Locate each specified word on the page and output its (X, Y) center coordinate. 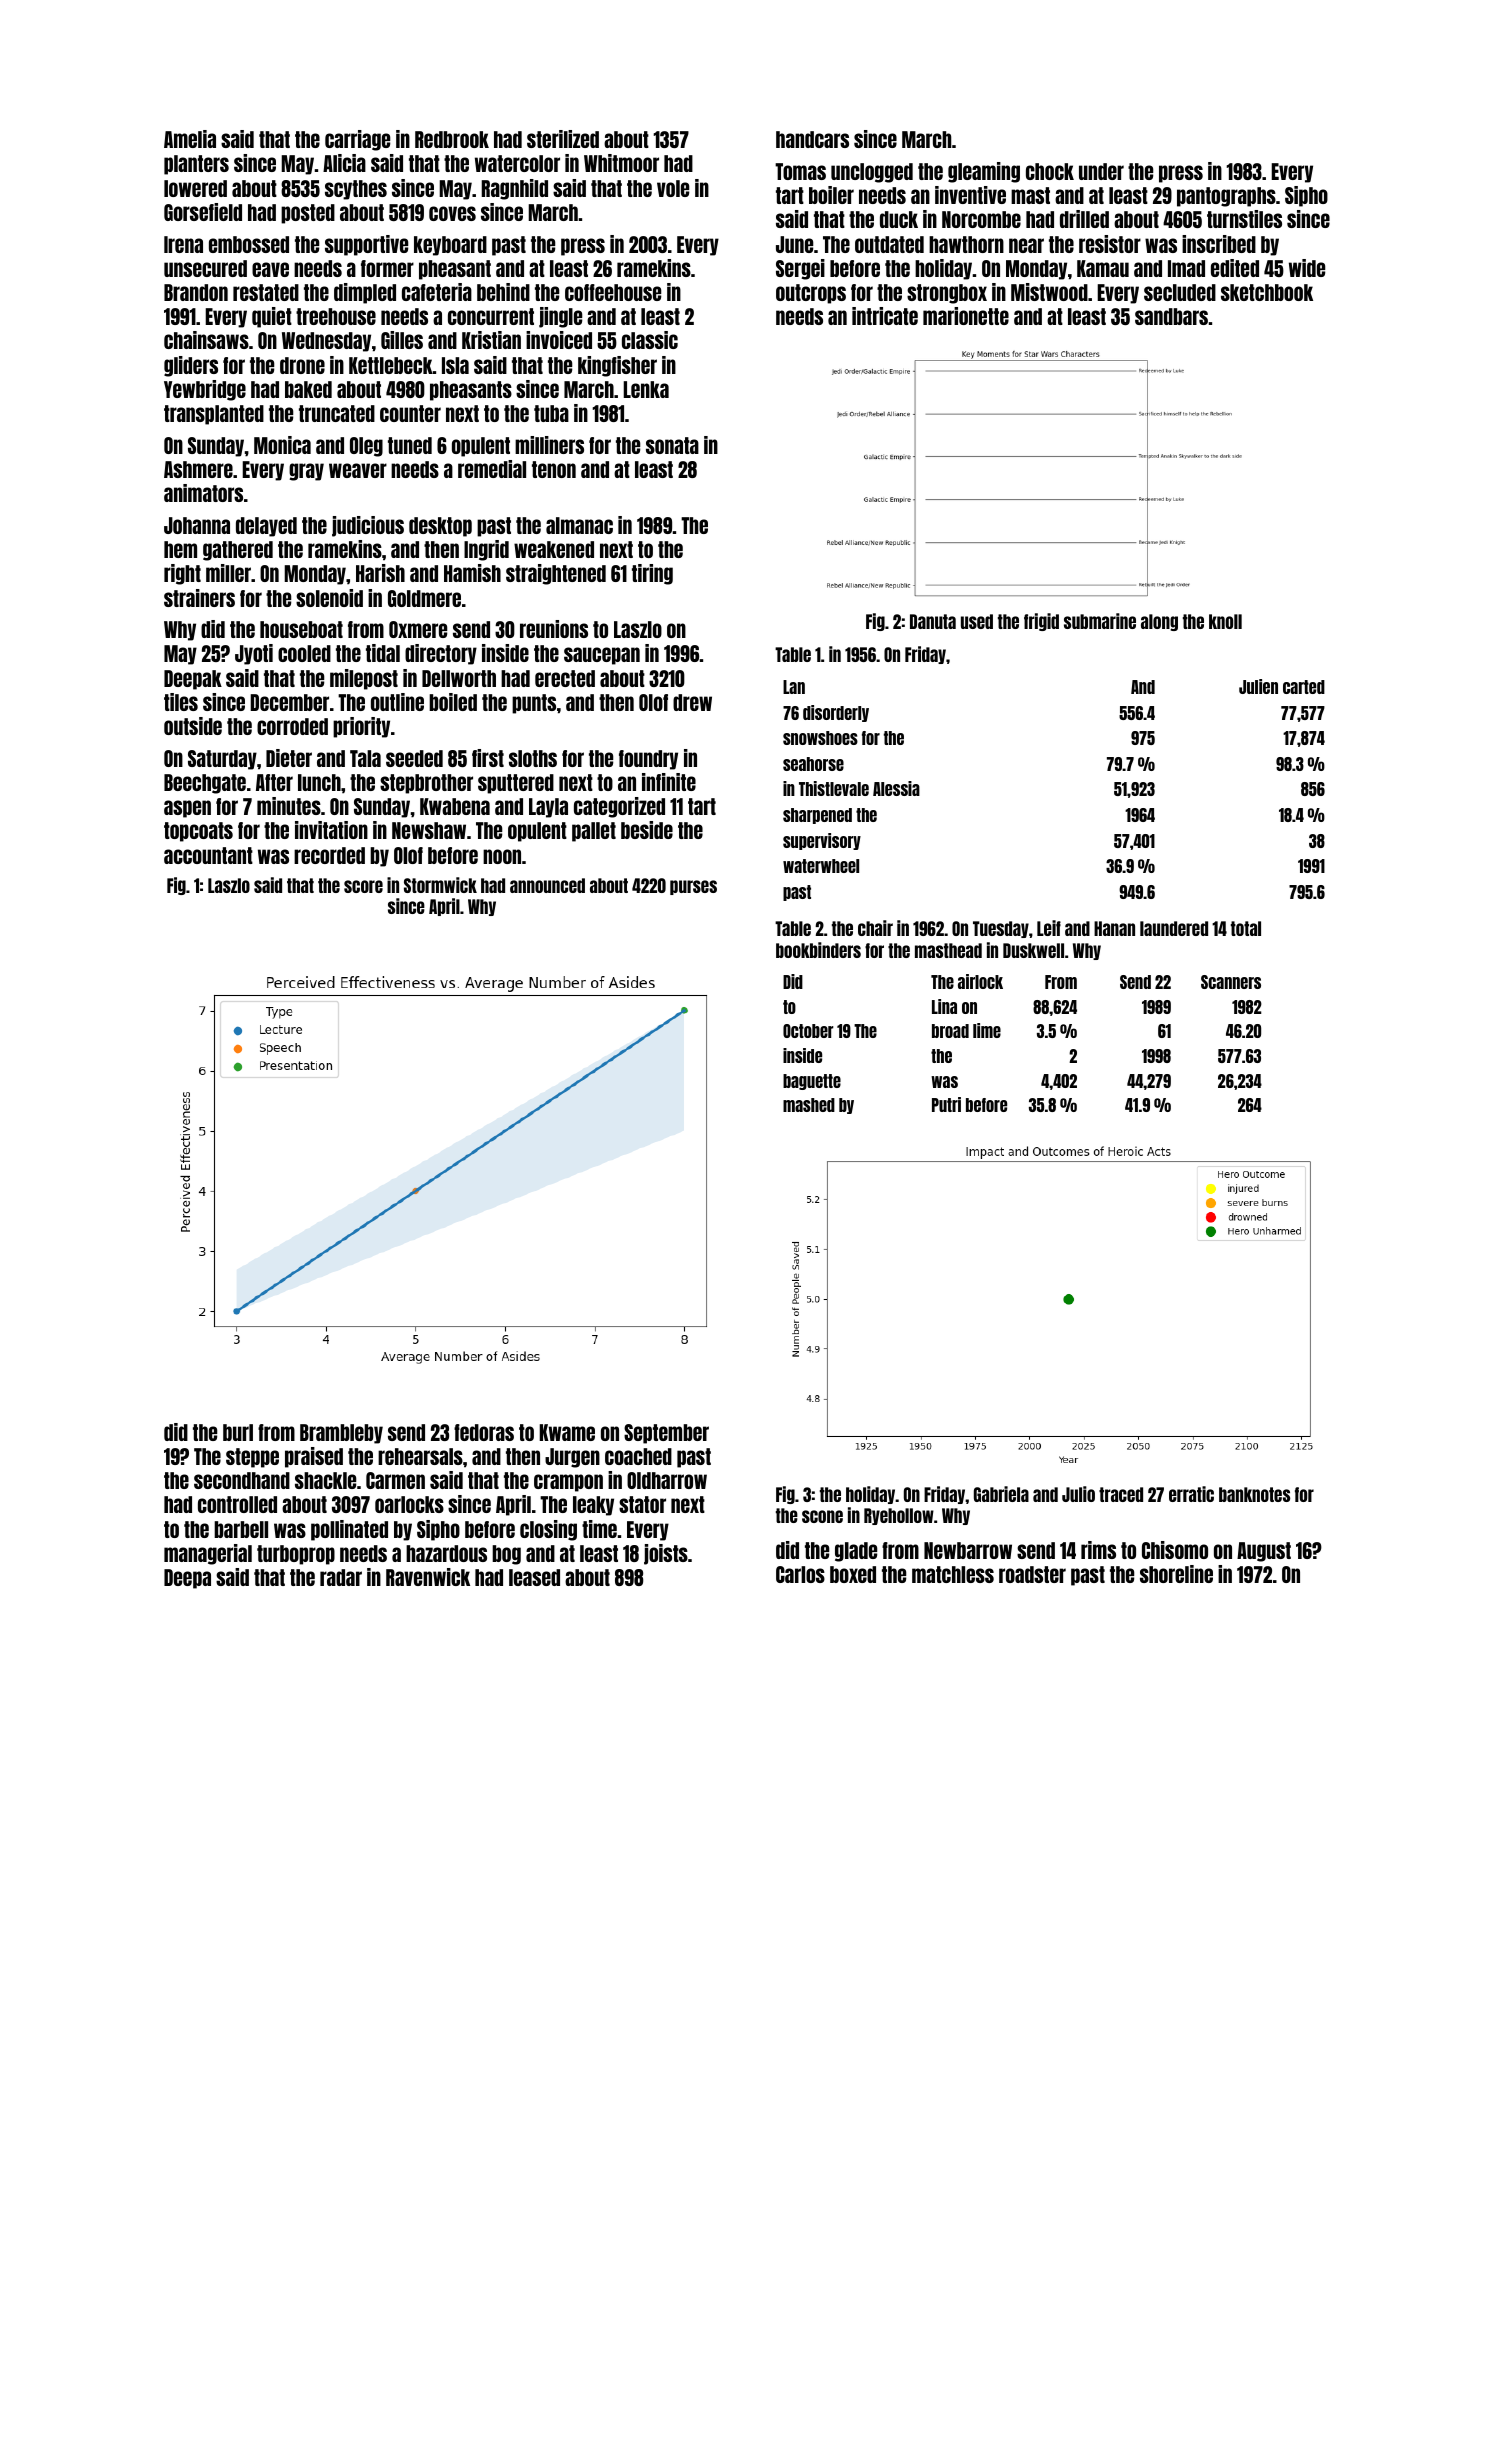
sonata (672, 445)
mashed (809, 1105)
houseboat (301, 629)
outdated (889, 244)
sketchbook (1267, 292)
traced (1121, 1494)
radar (341, 1577)
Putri (946, 1104)
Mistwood (1049, 292)
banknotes (1254, 1494)
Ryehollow (899, 1516)
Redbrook (452, 139)
